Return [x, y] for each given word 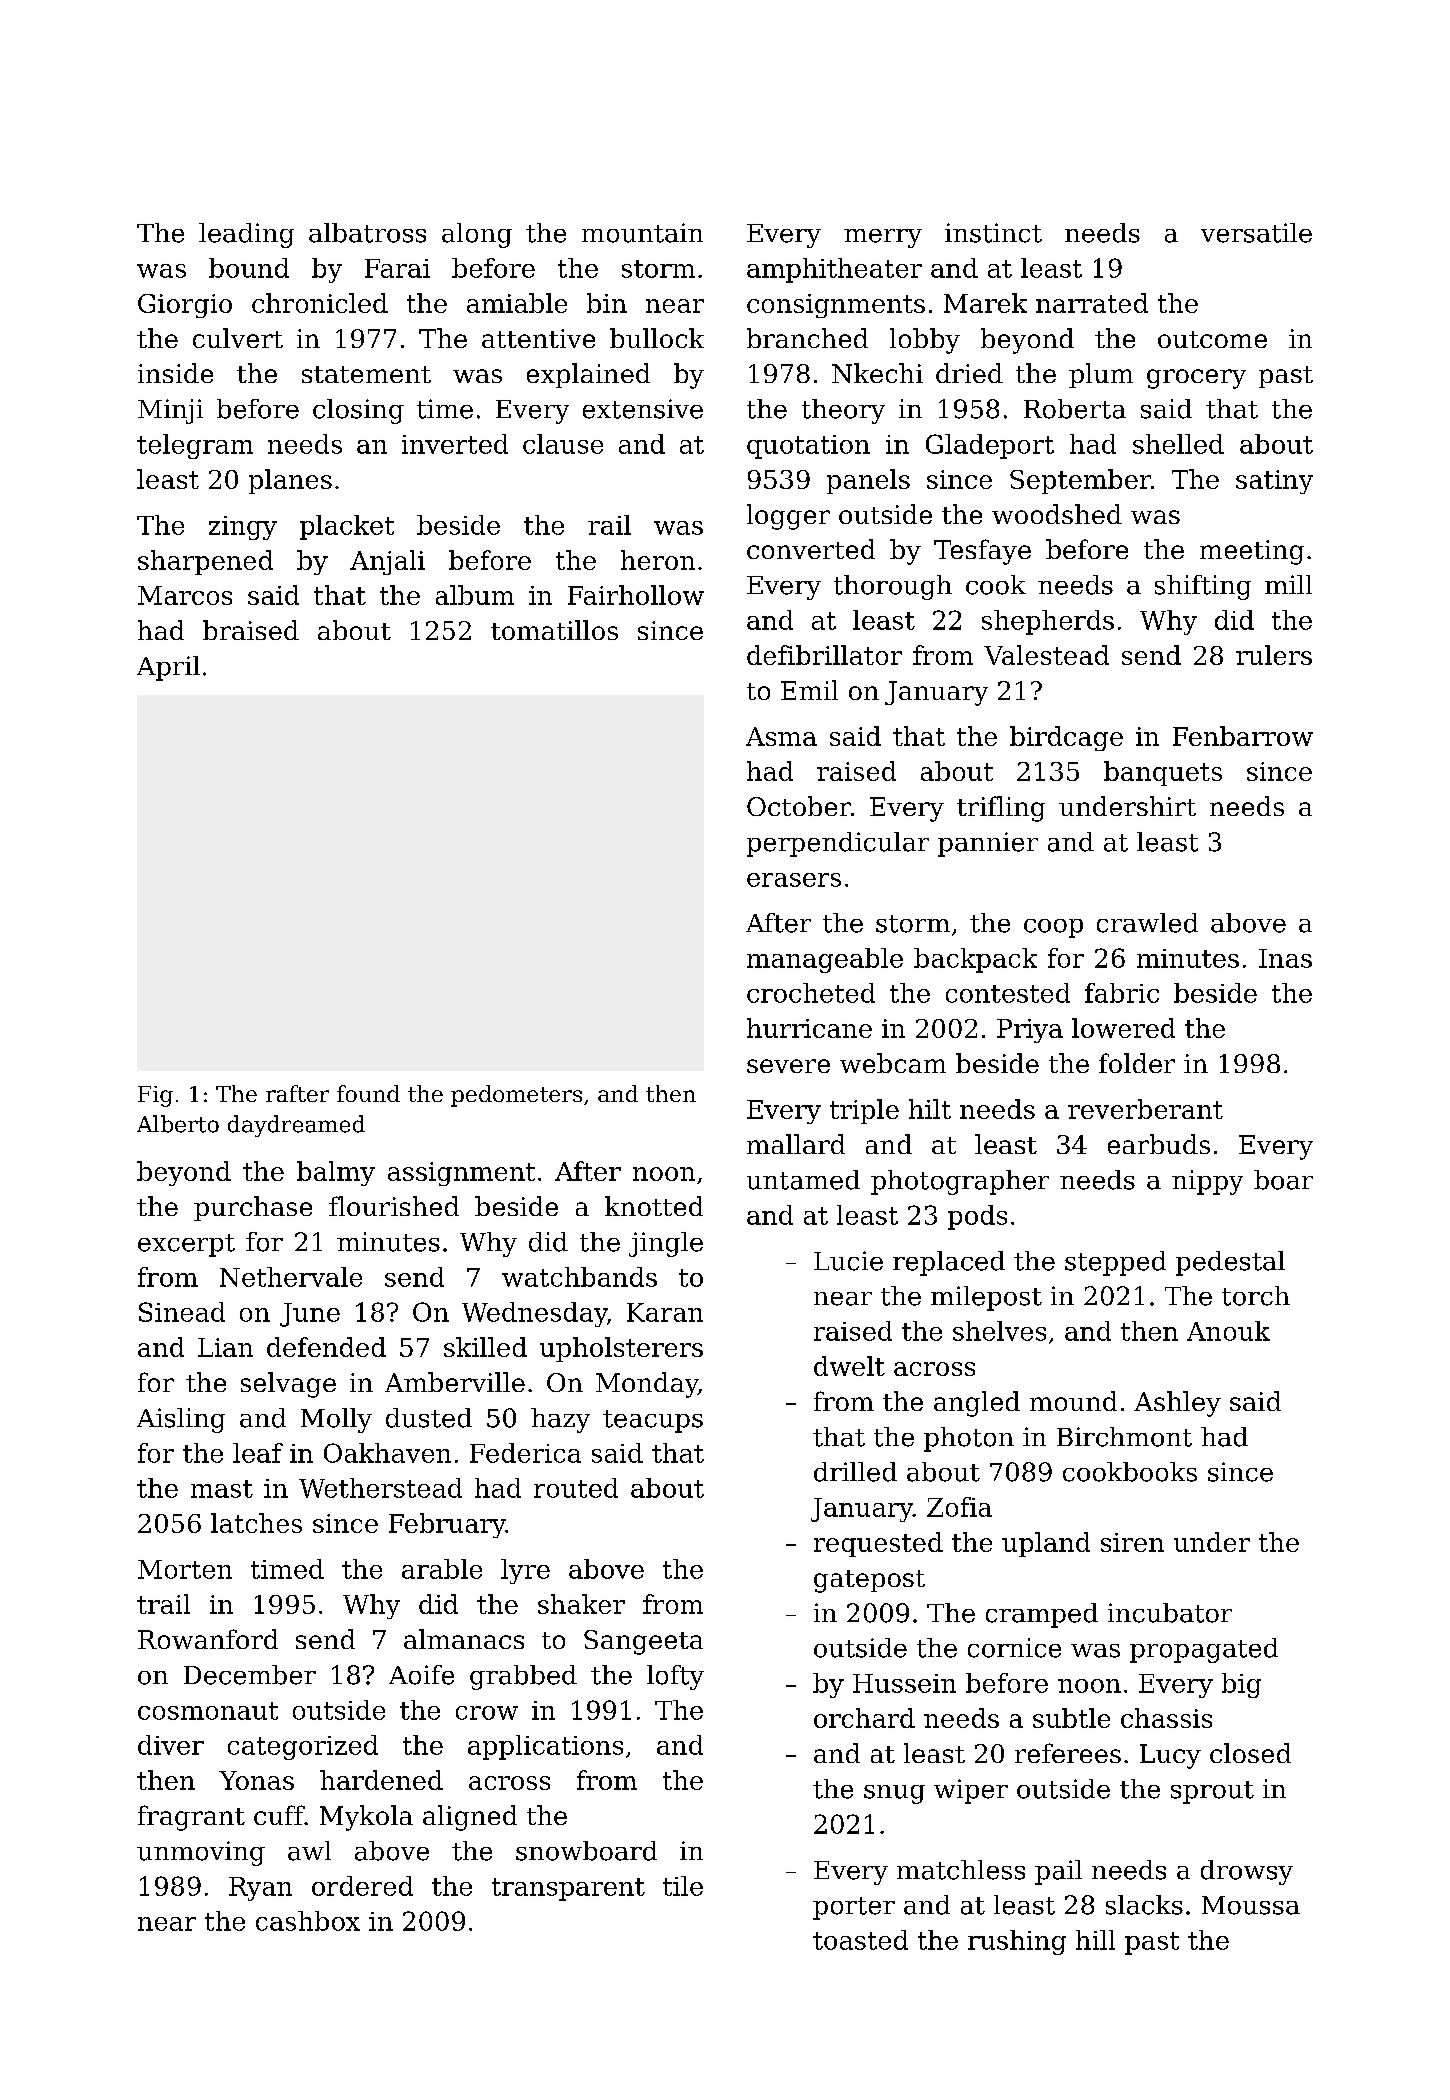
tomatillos [554, 630]
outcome [1212, 339]
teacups [653, 1421]
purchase [253, 1208]
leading [246, 235]
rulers [1274, 655]
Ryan [260, 1889]
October [799, 806]
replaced [949, 1263]
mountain [642, 233]
